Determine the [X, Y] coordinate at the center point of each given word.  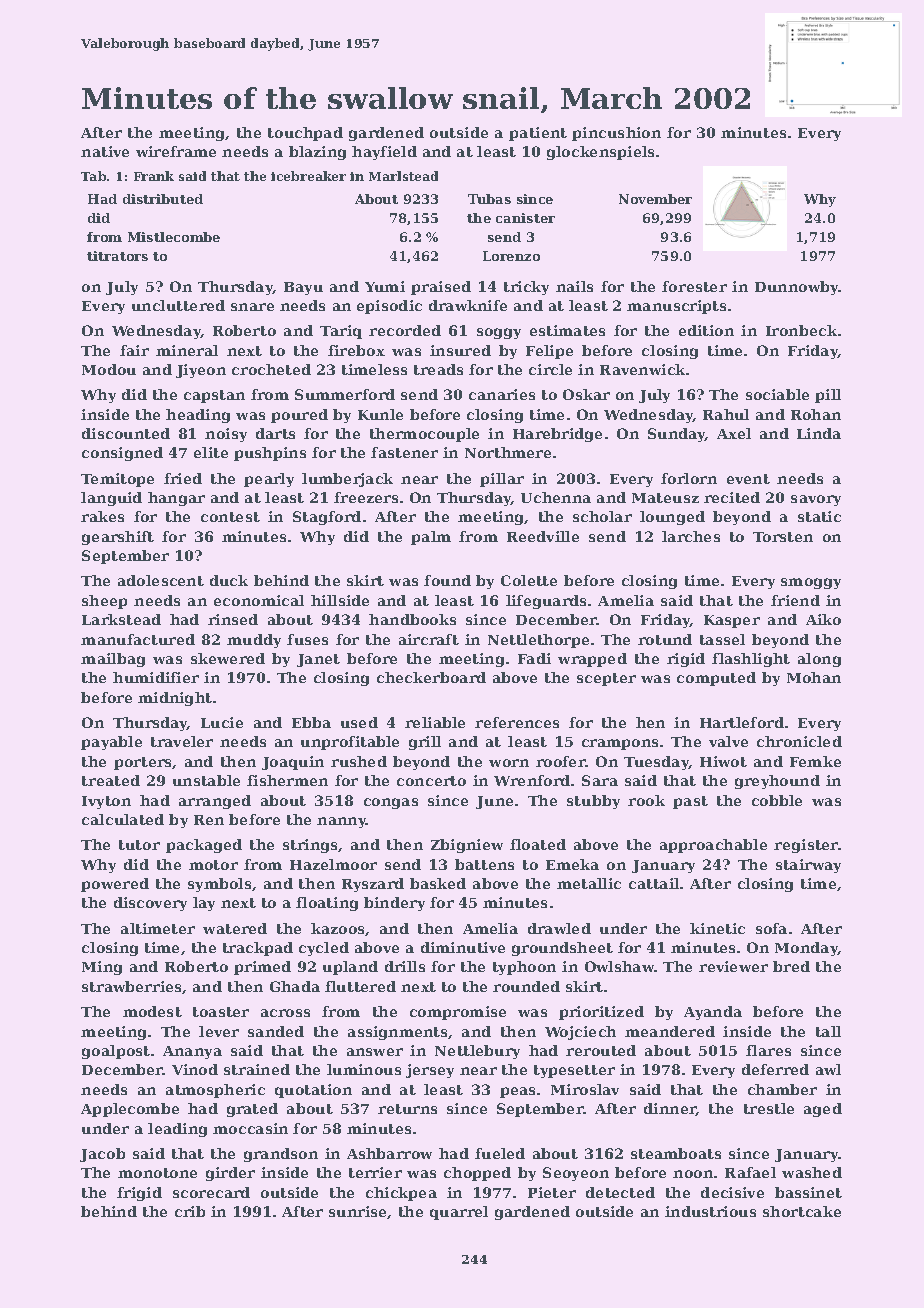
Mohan [814, 677]
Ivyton [106, 802]
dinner [670, 1109]
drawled [559, 928]
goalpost [116, 1052]
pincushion [616, 134]
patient [538, 134]
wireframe [176, 151]
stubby [593, 802]
